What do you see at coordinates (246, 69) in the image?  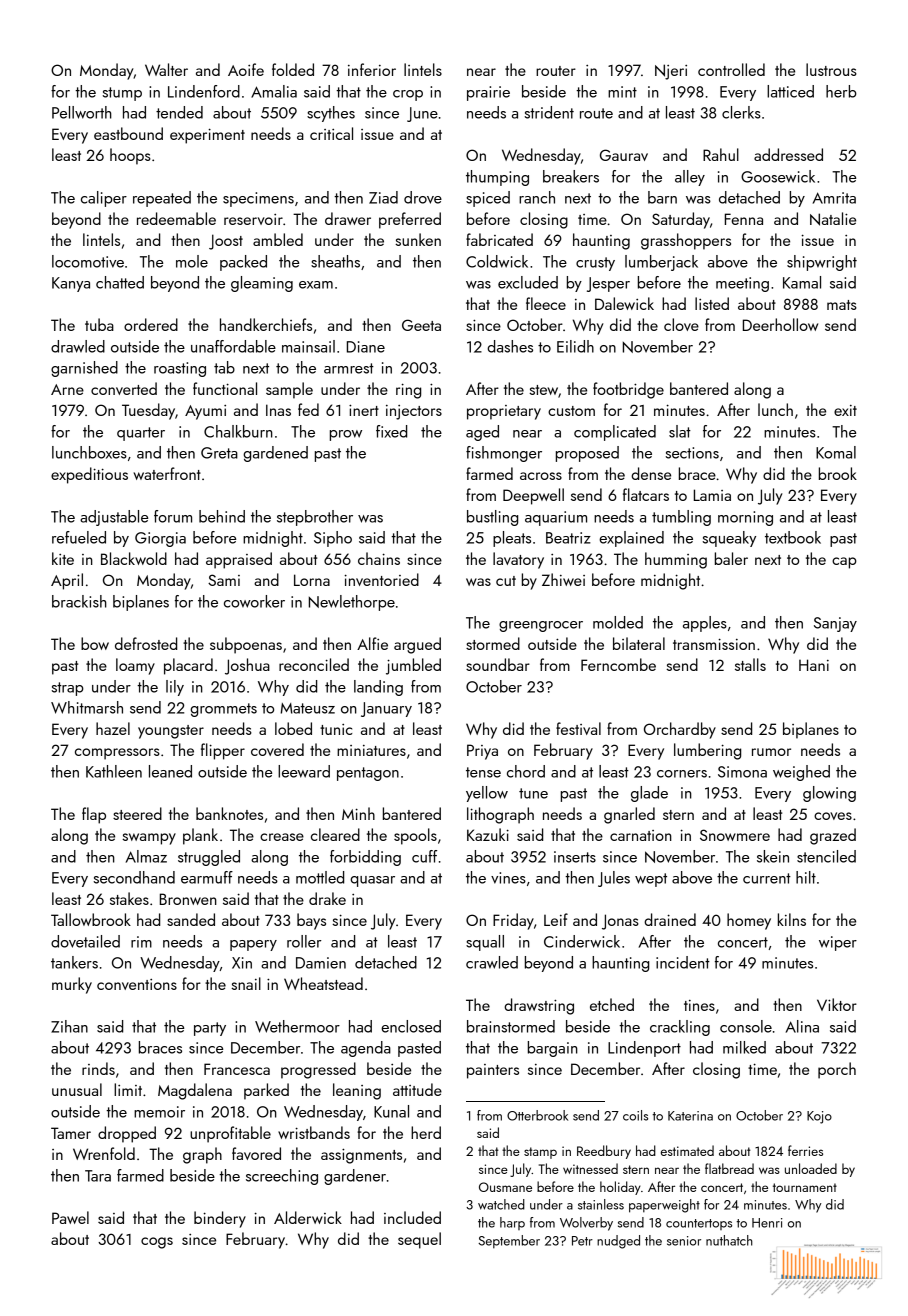 I see `Aoife` at bounding box center [246, 69].
